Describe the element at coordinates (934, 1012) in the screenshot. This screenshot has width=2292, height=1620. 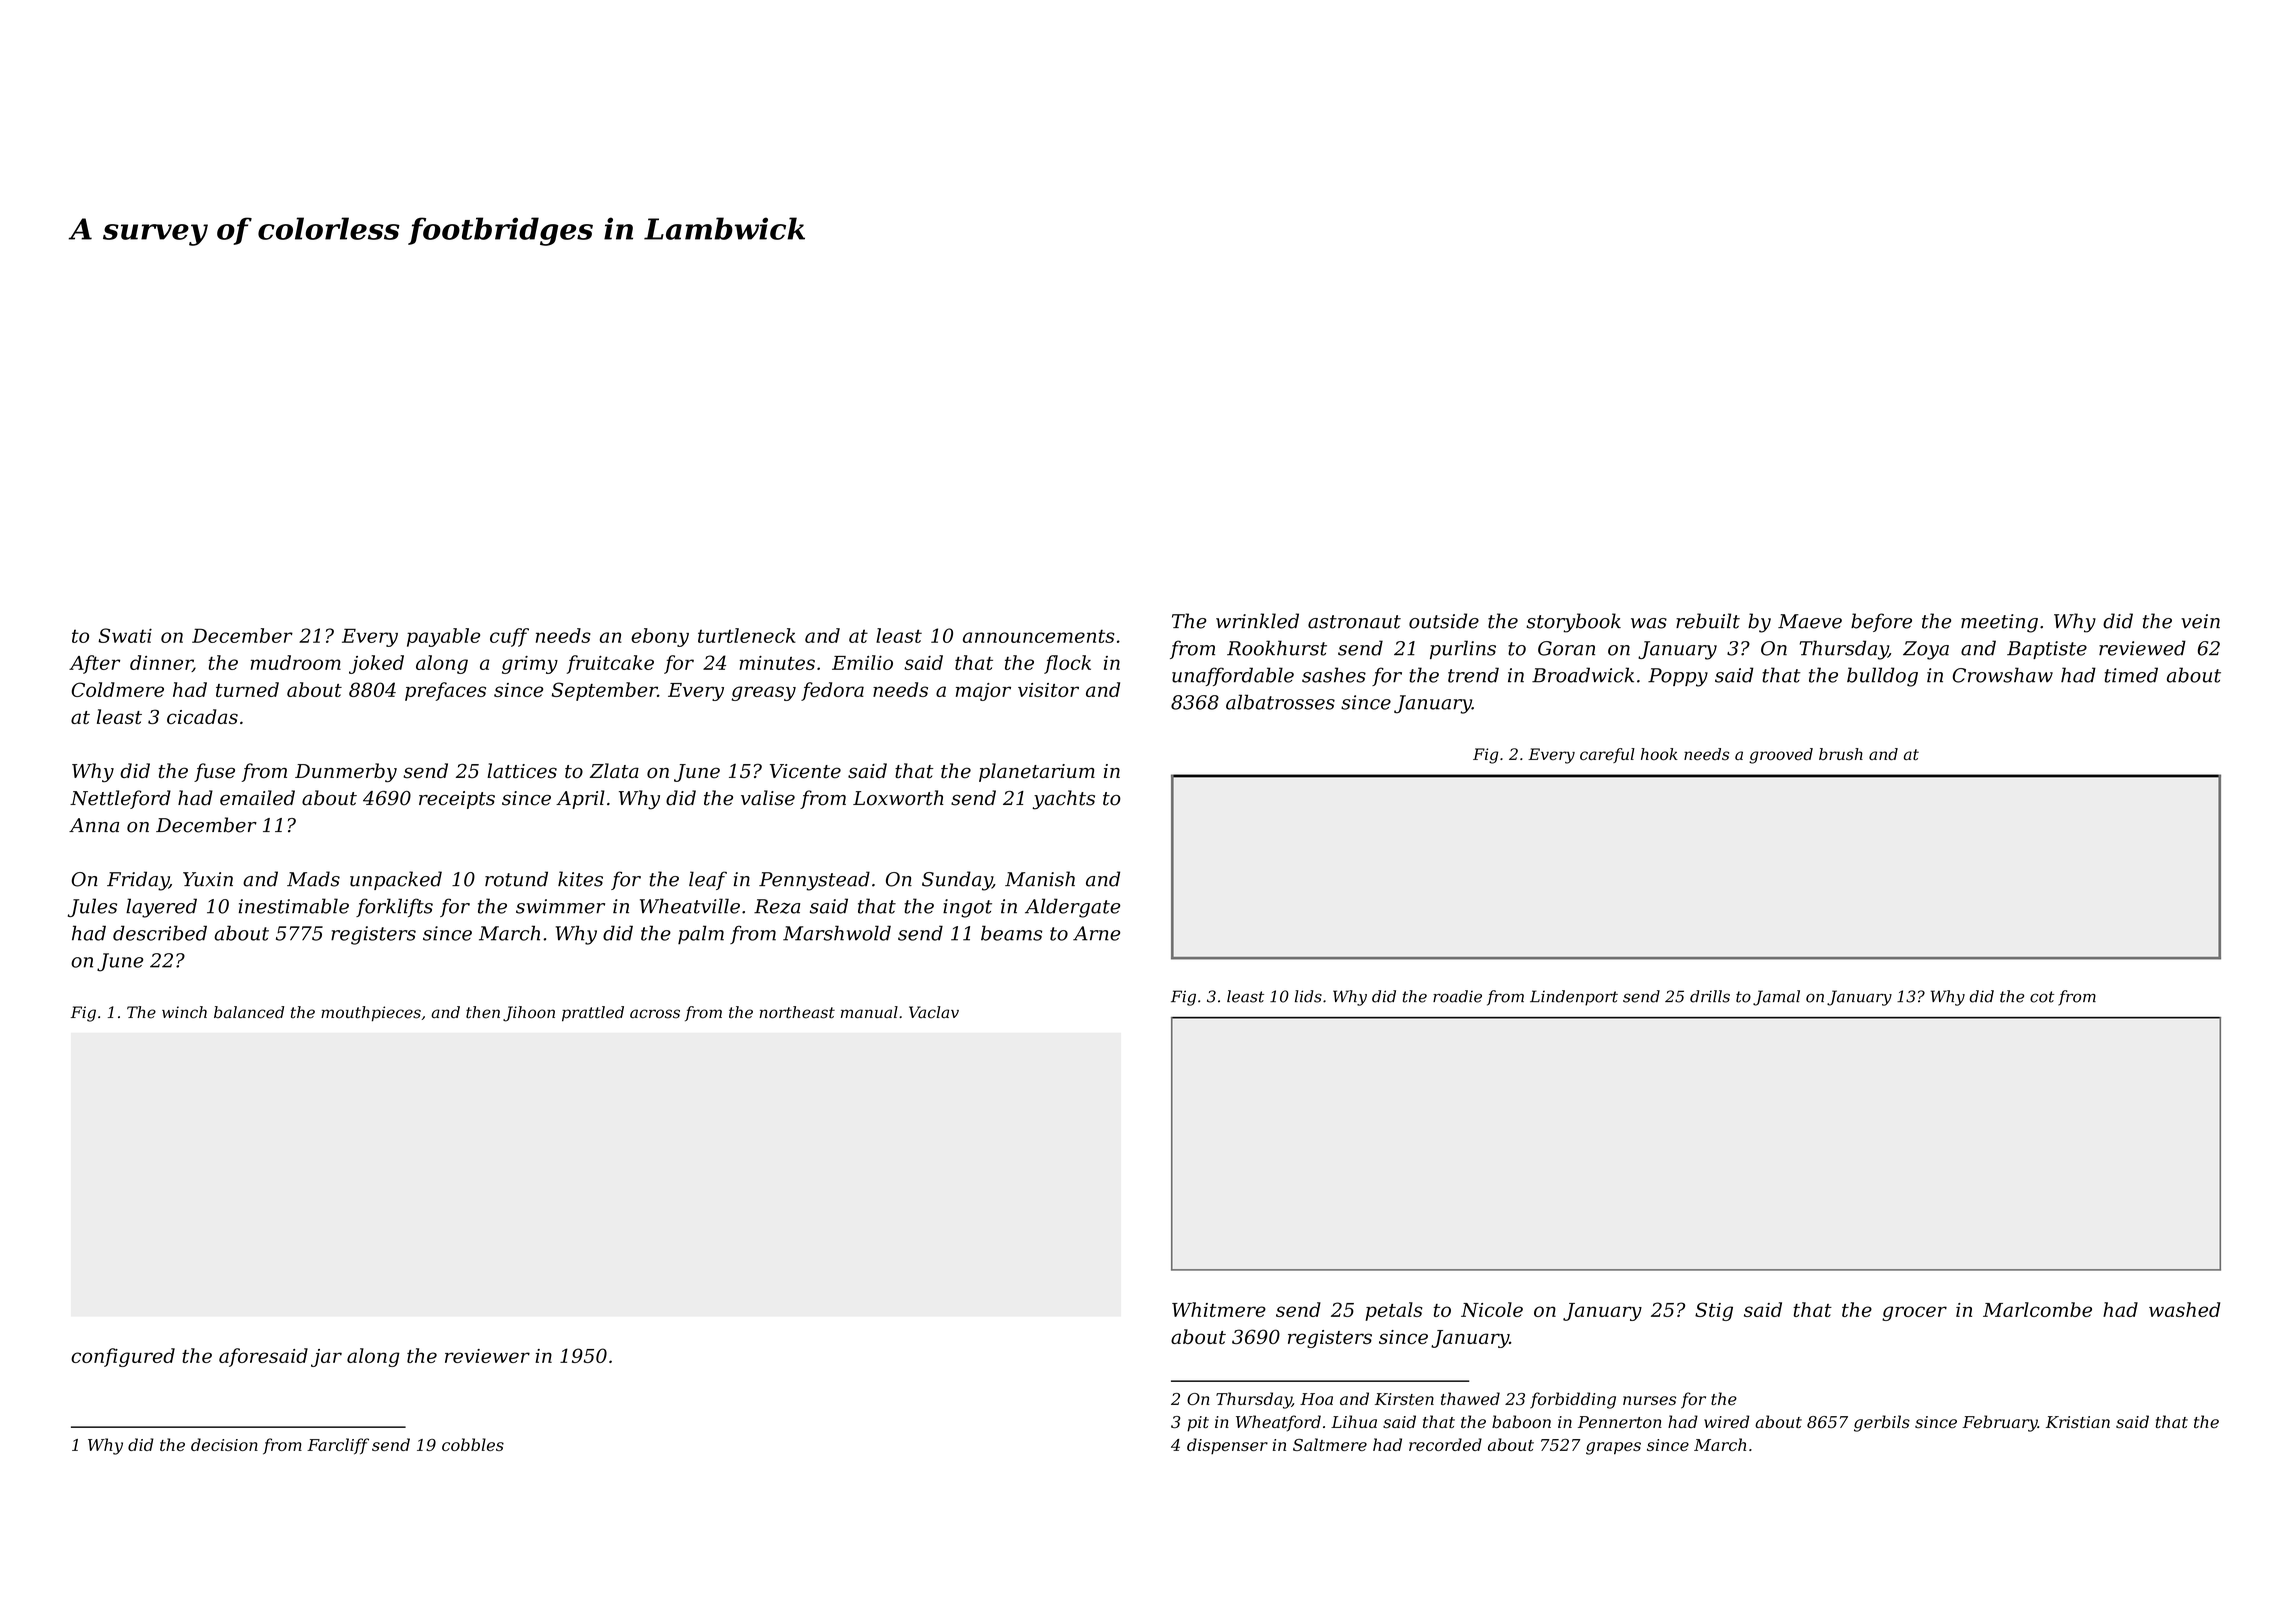
I see `Vaclav` at that location.
